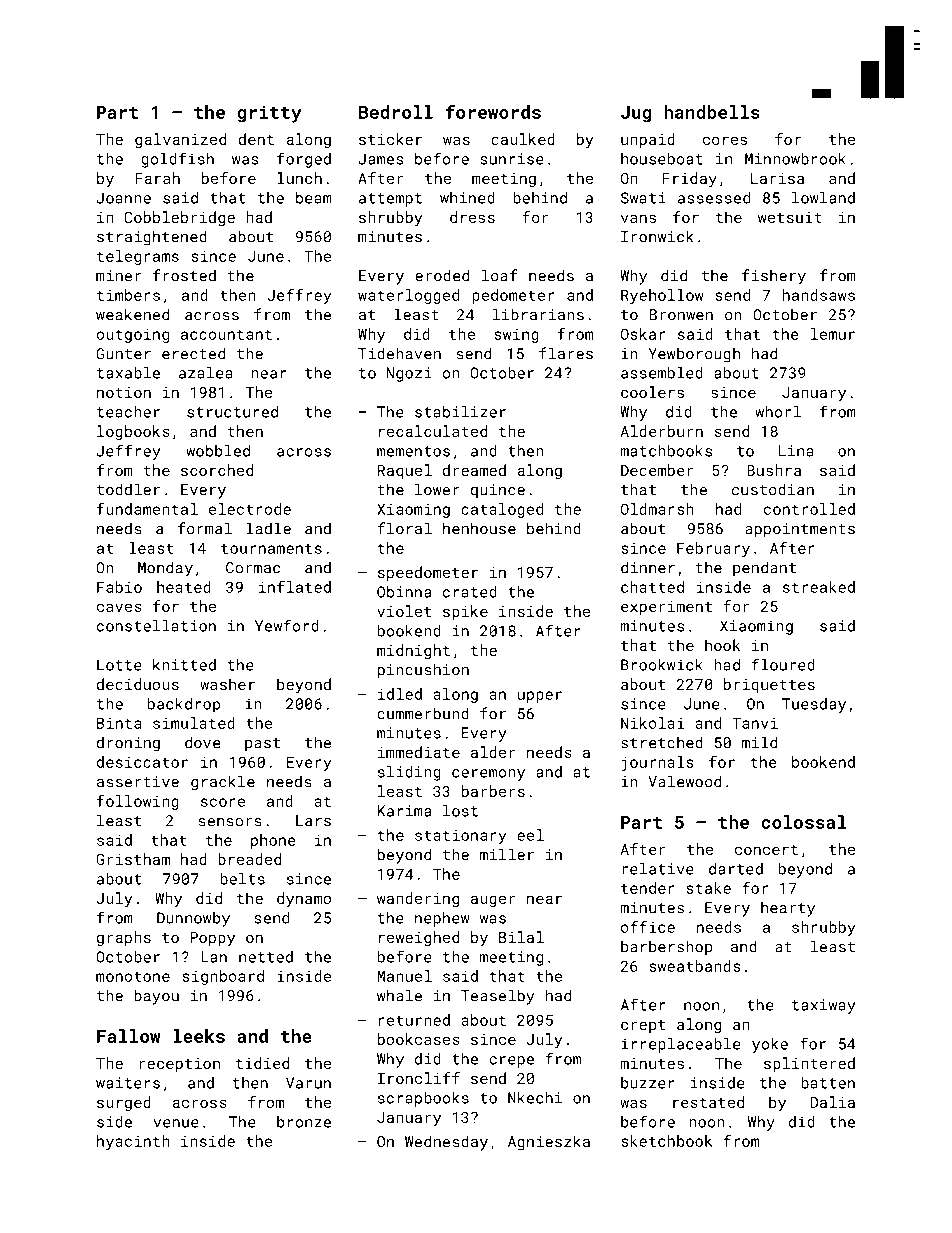  I want to click on bronze, so click(304, 1122).
